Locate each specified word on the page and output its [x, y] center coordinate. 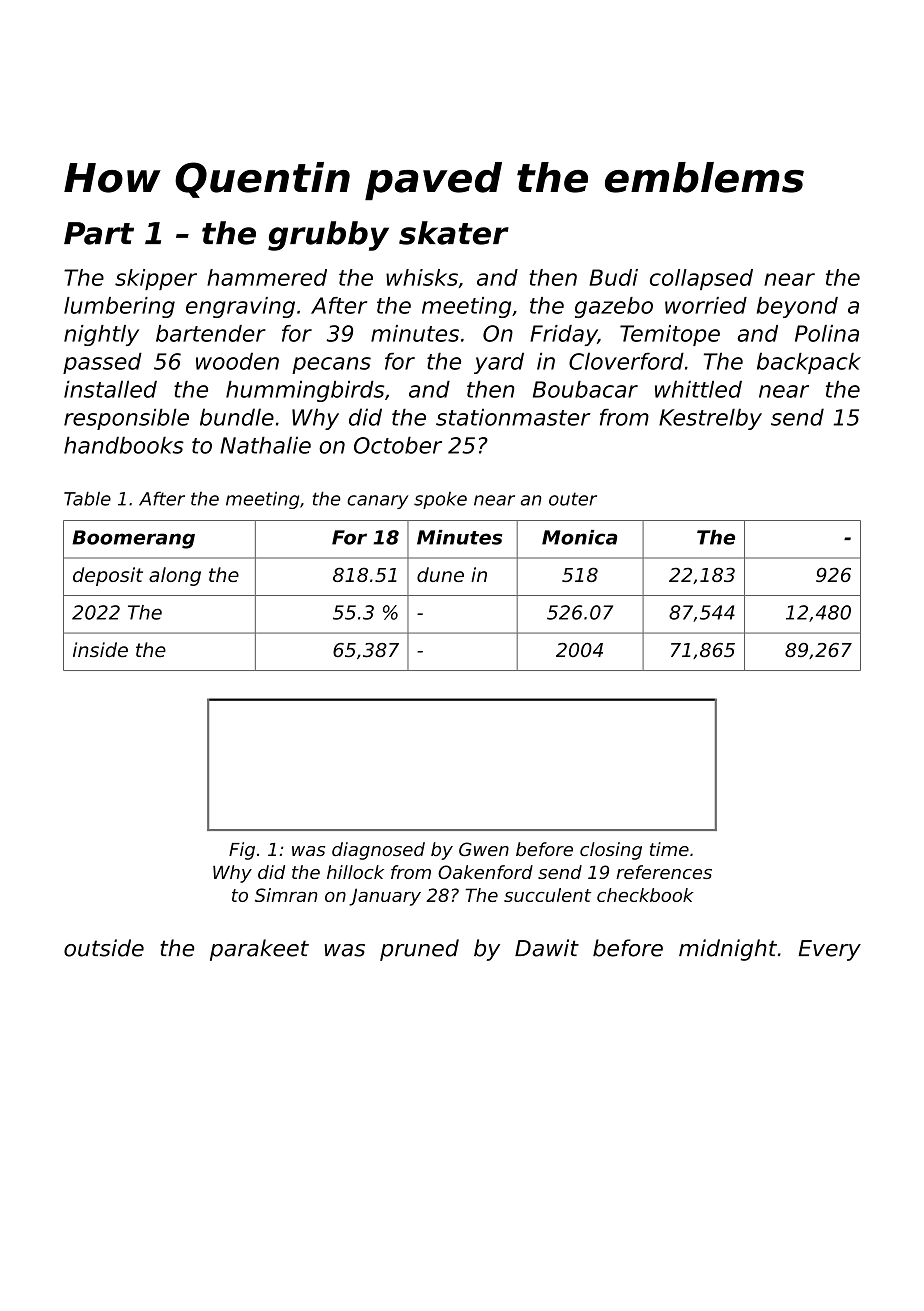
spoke [440, 500]
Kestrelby [710, 419]
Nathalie [265, 445]
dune [440, 574]
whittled [698, 389]
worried [706, 305]
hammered [267, 277]
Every [829, 950]
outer [573, 499]
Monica [579, 537]
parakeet [259, 950]
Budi [613, 277]
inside [100, 650]
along [175, 576]
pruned [419, 950]
